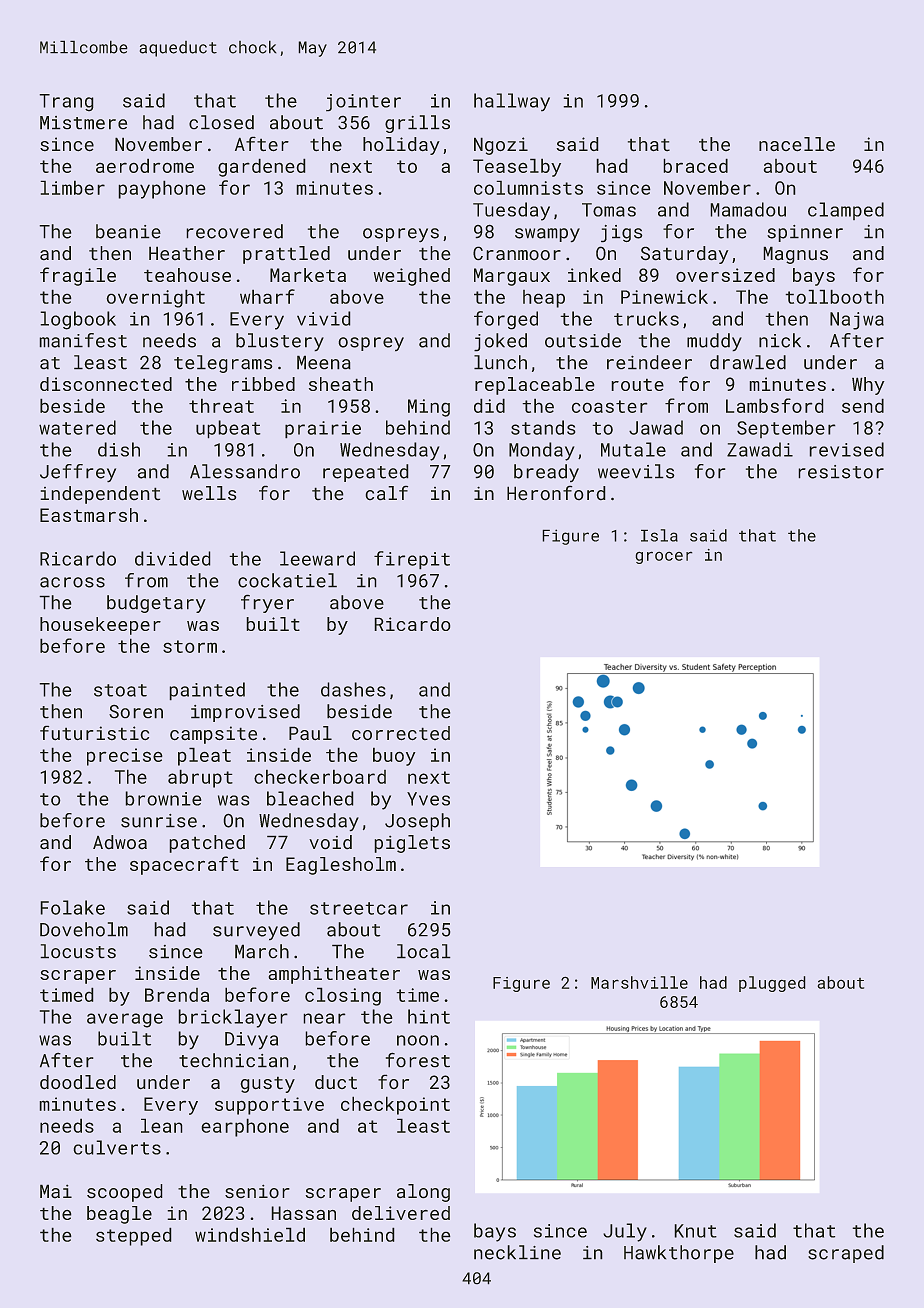 This screenshot has height=1308, width=924. Describe the element at coordinates (517, 1252) in the screenshot. I see `neckline` at that location.
